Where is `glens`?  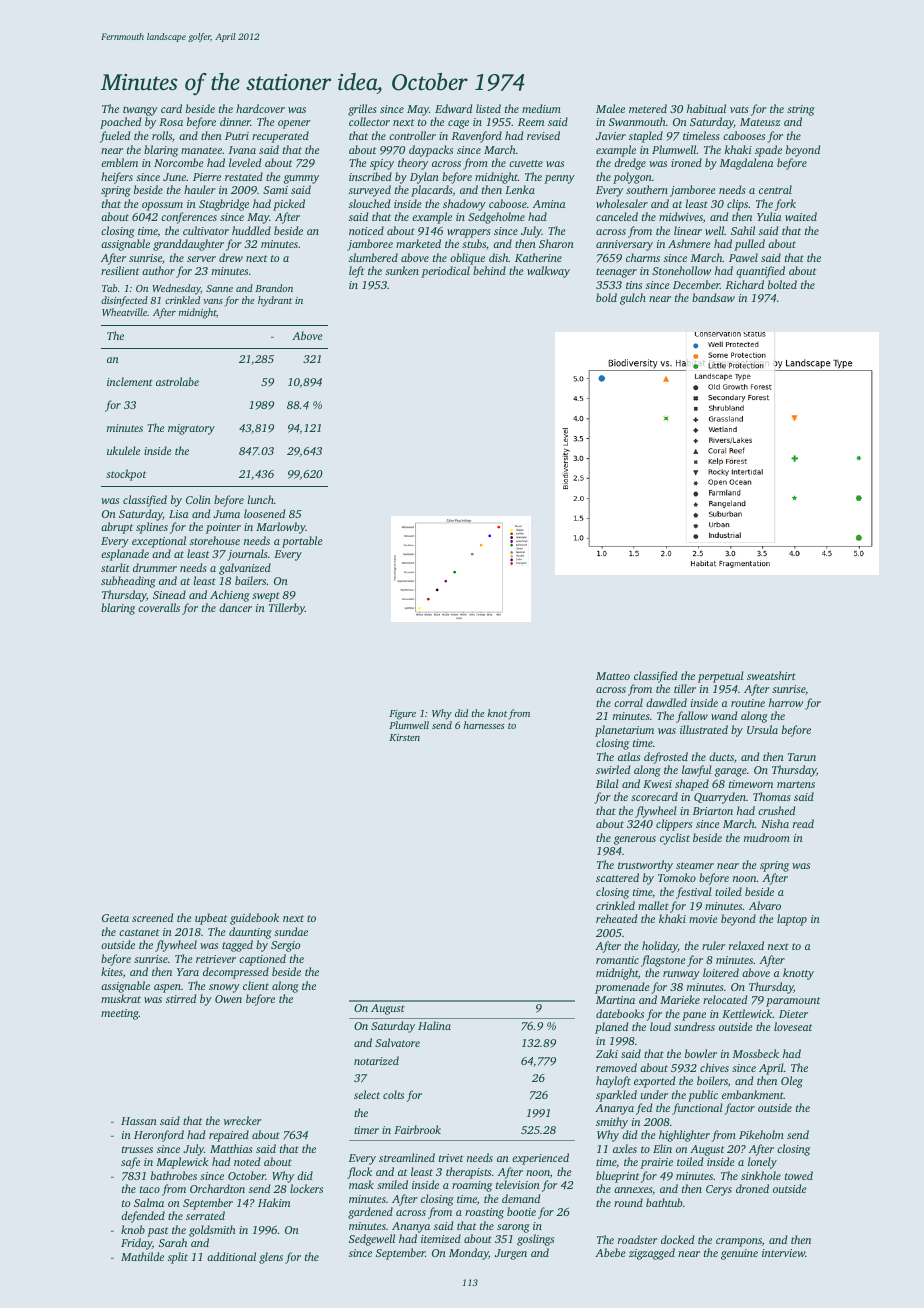
glens is located at coordinates (271, 1258).
